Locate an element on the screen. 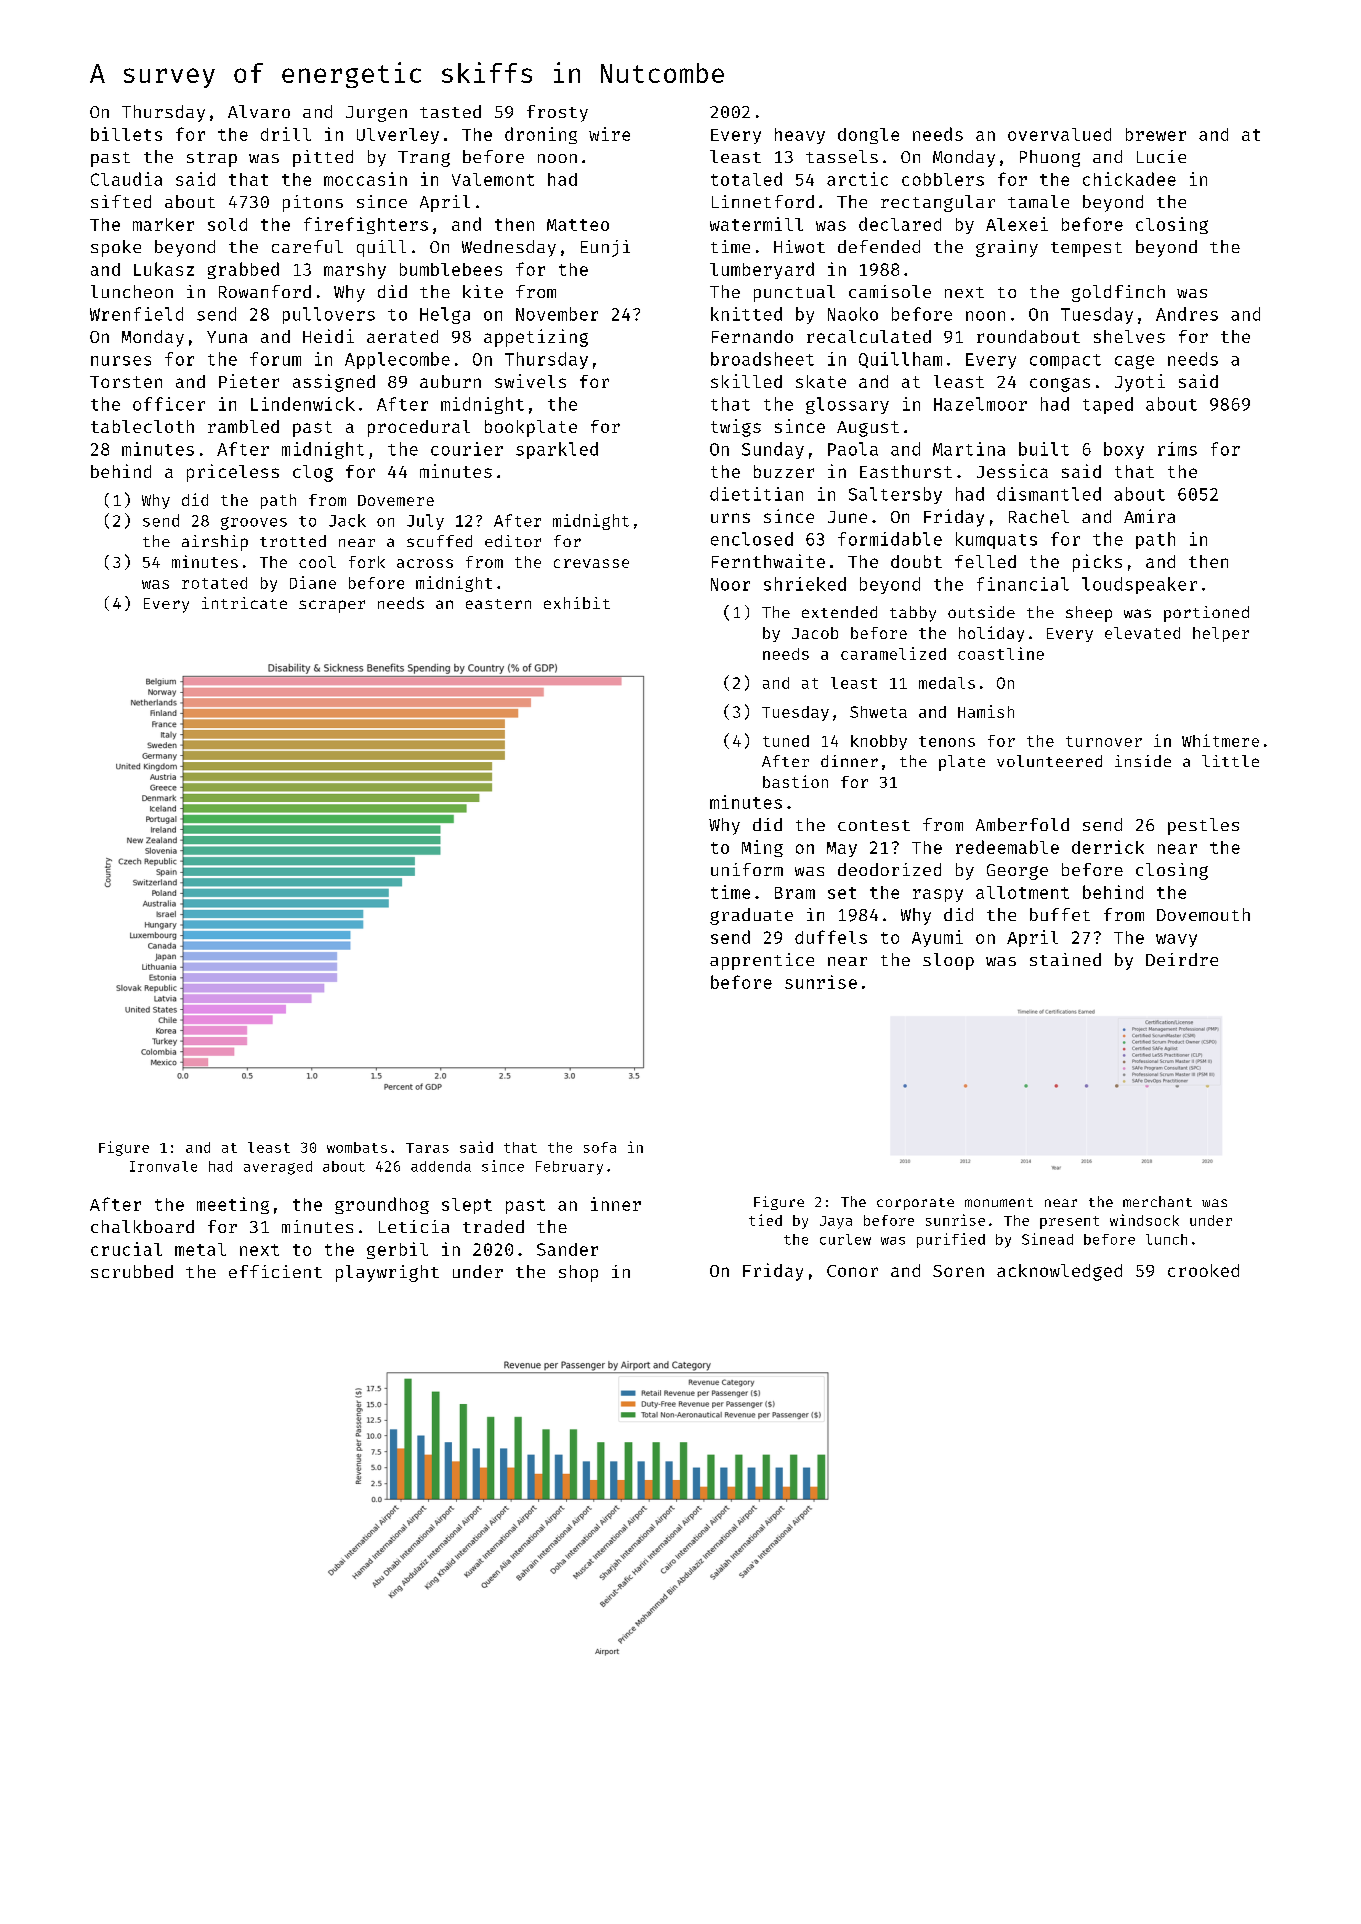  scrubbed is located at coordinates (132, 1271).
